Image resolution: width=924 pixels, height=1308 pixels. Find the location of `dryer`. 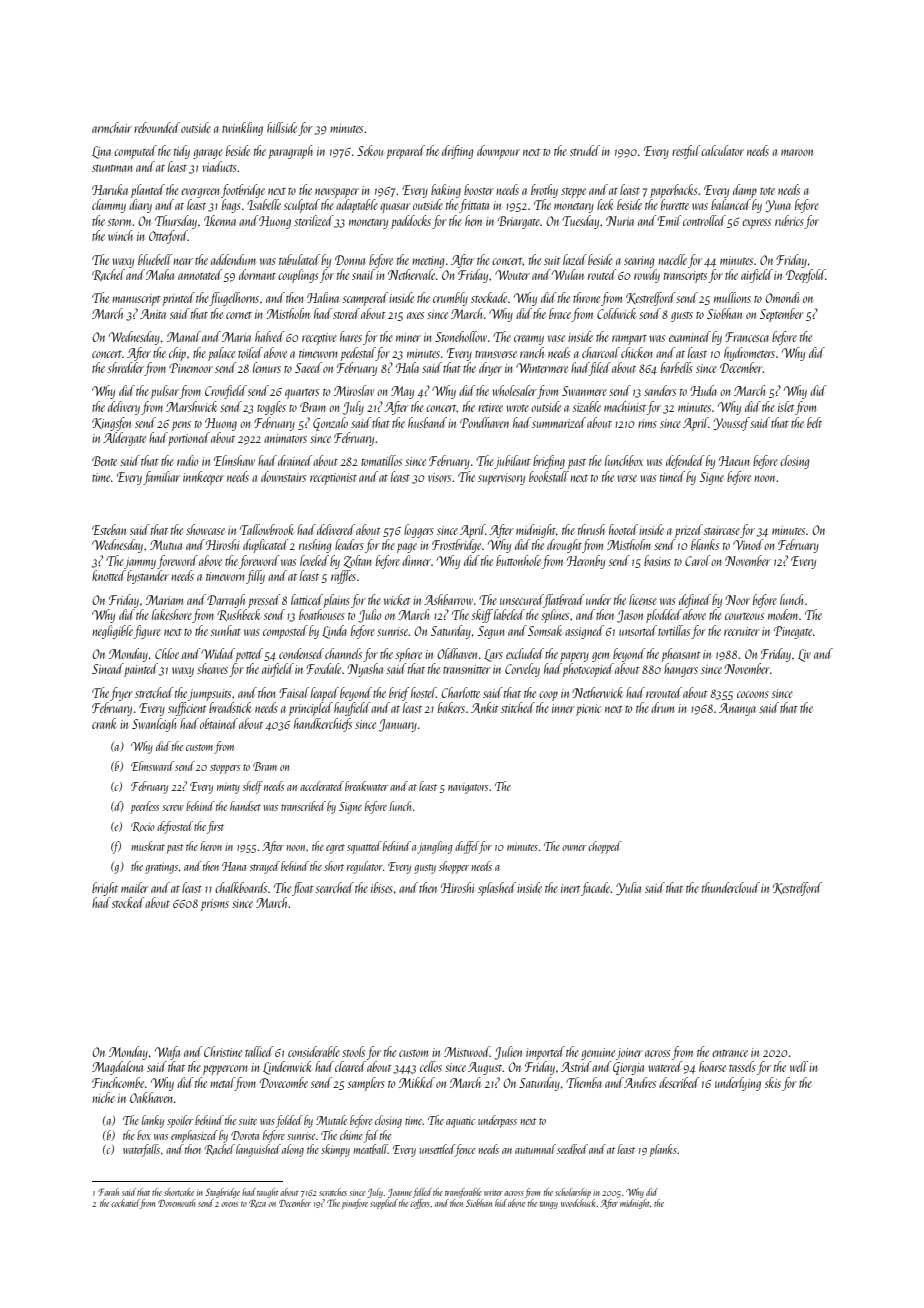

dryer is located at coordinates (490, 369).
